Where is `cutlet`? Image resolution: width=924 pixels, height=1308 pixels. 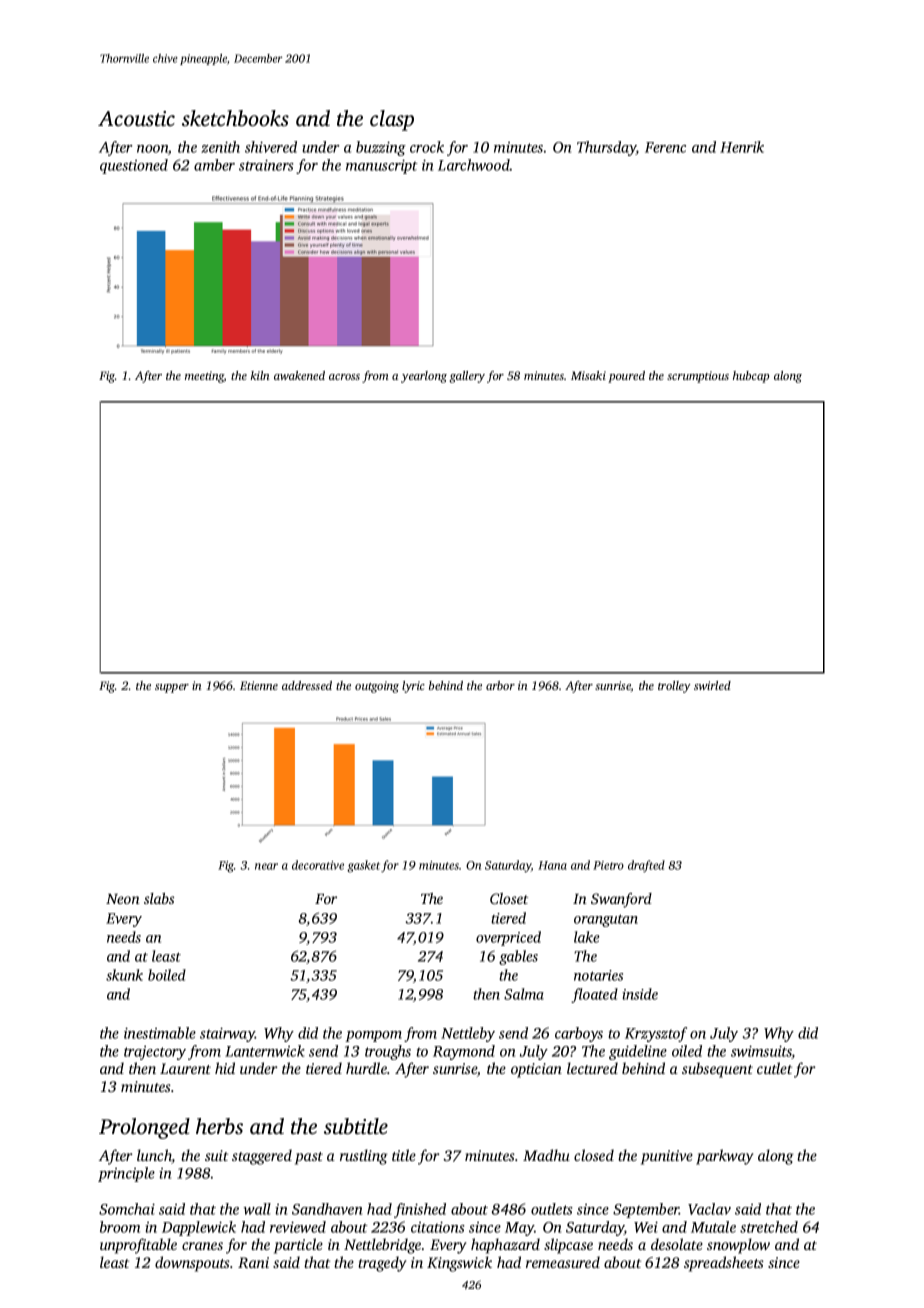 cutlet is located at coordinates (774, 1068).
